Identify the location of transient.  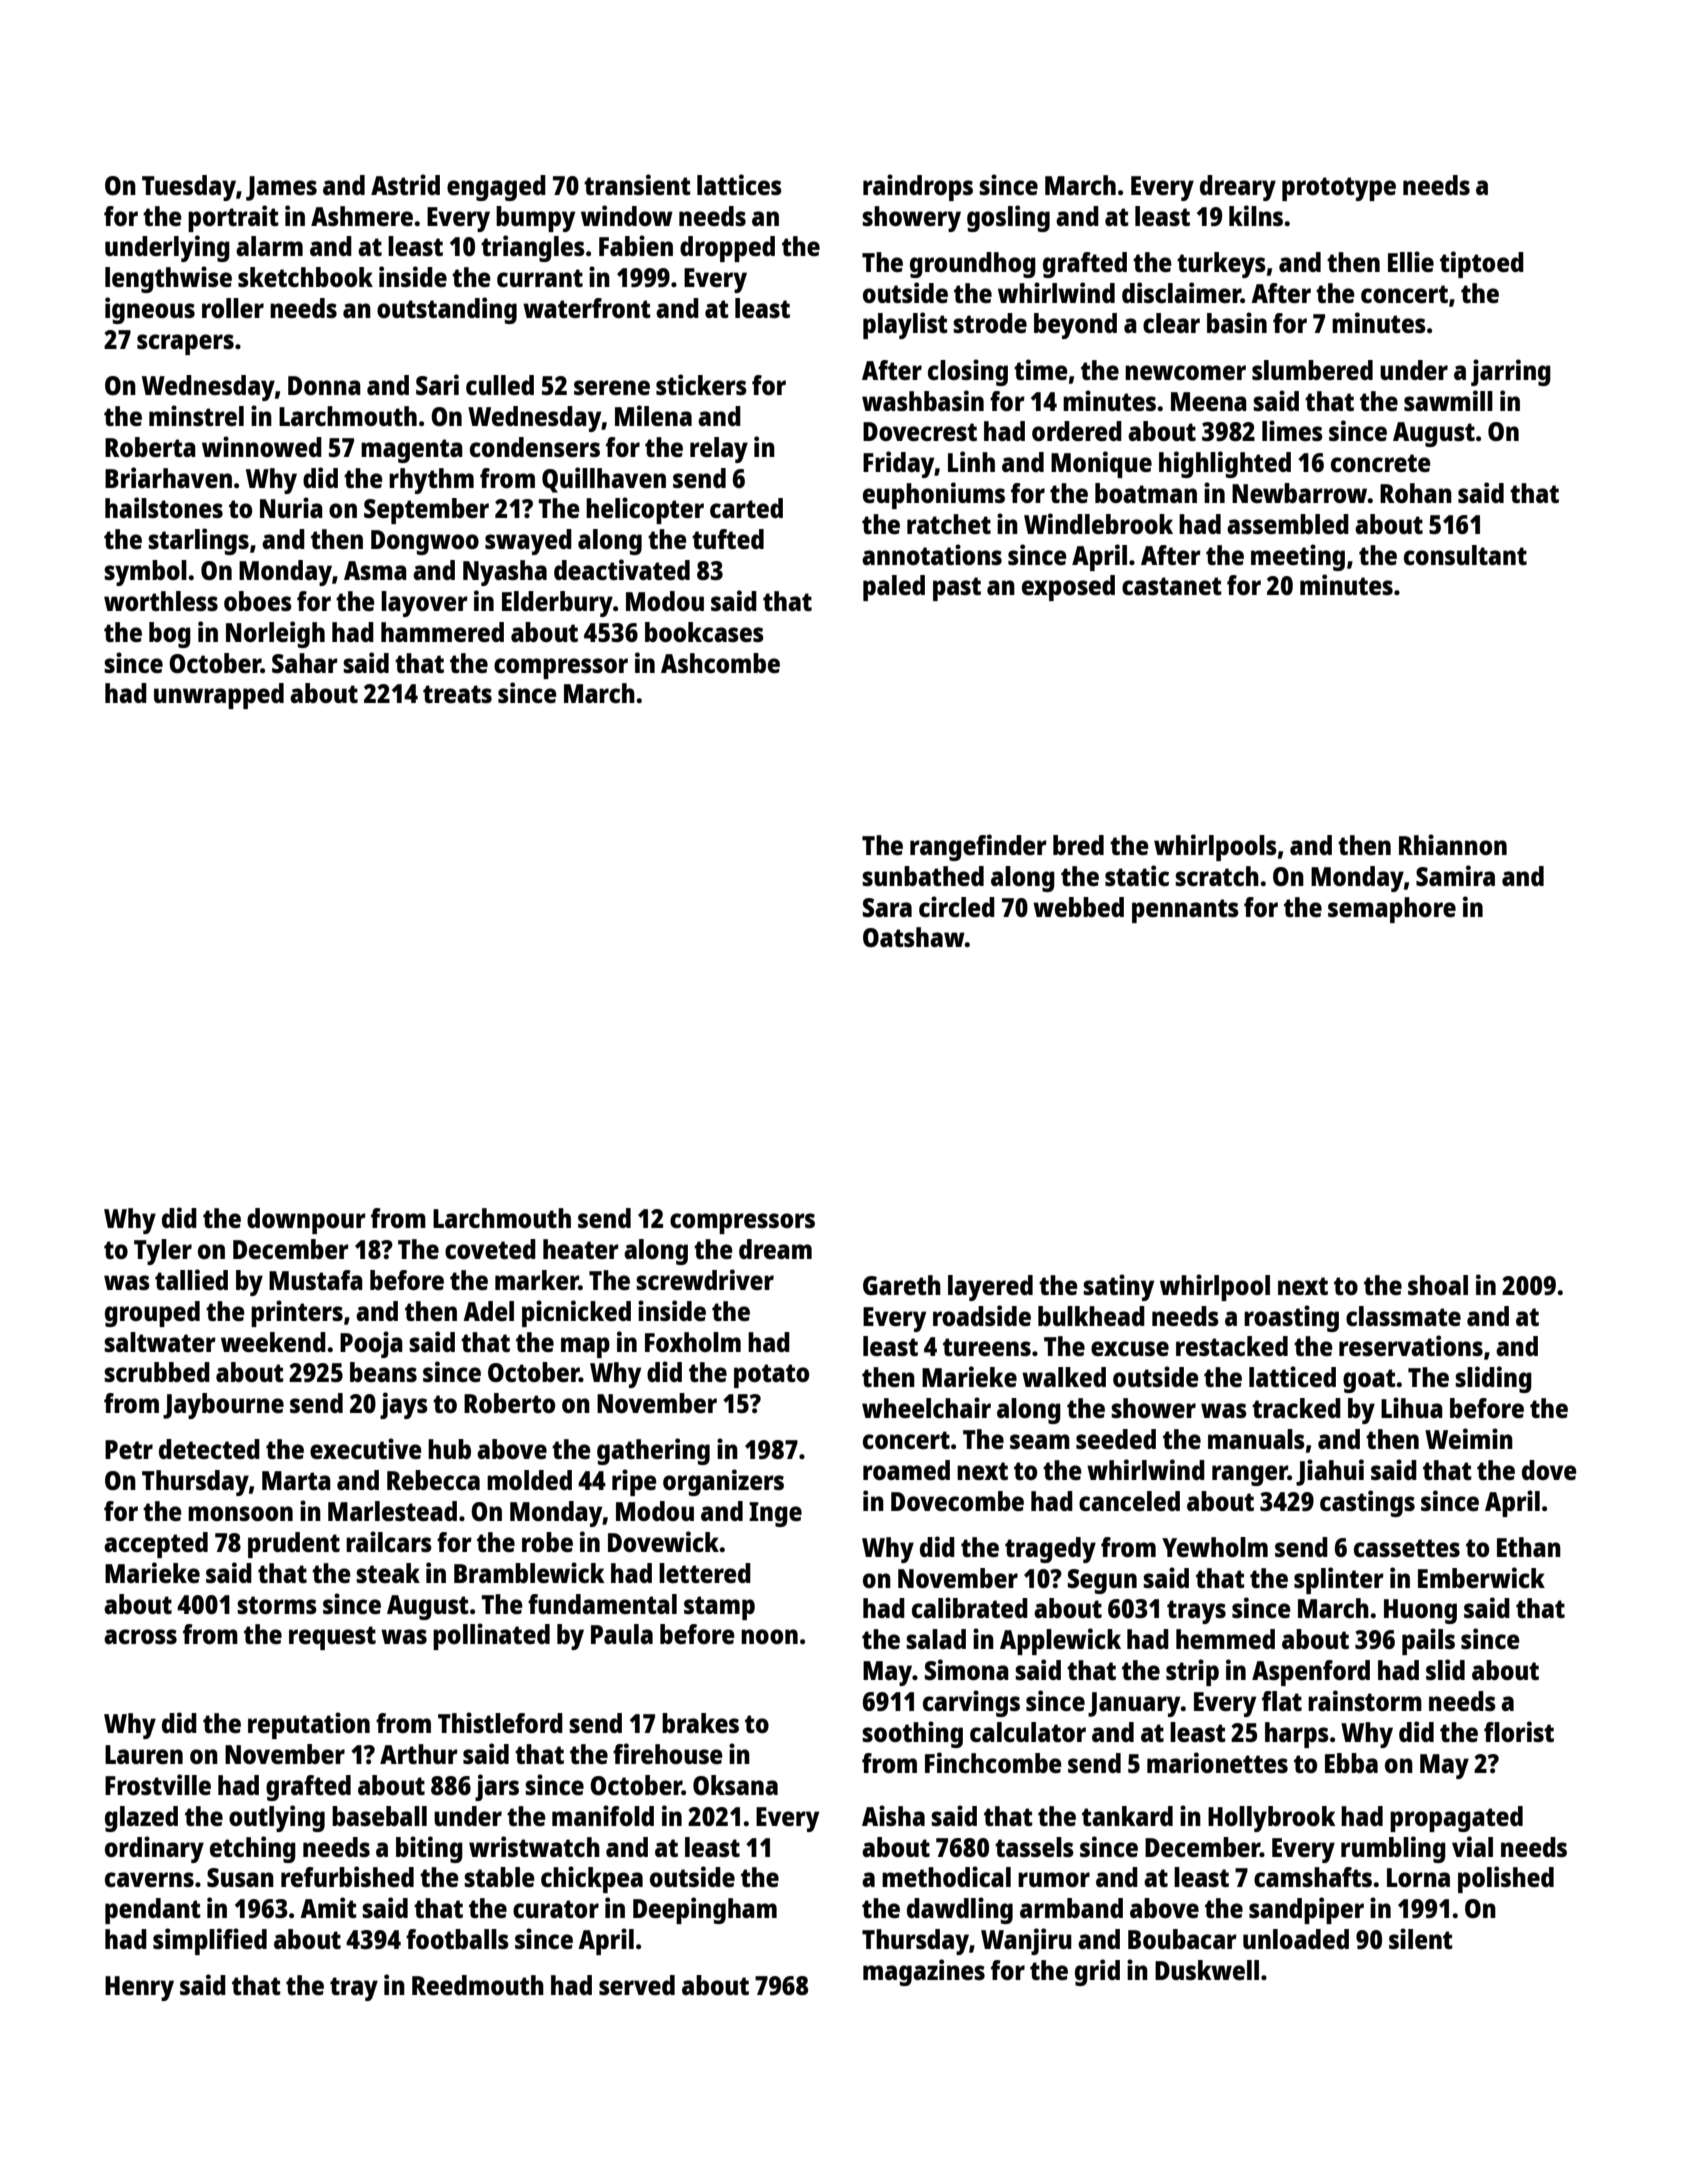
(637, 184).
